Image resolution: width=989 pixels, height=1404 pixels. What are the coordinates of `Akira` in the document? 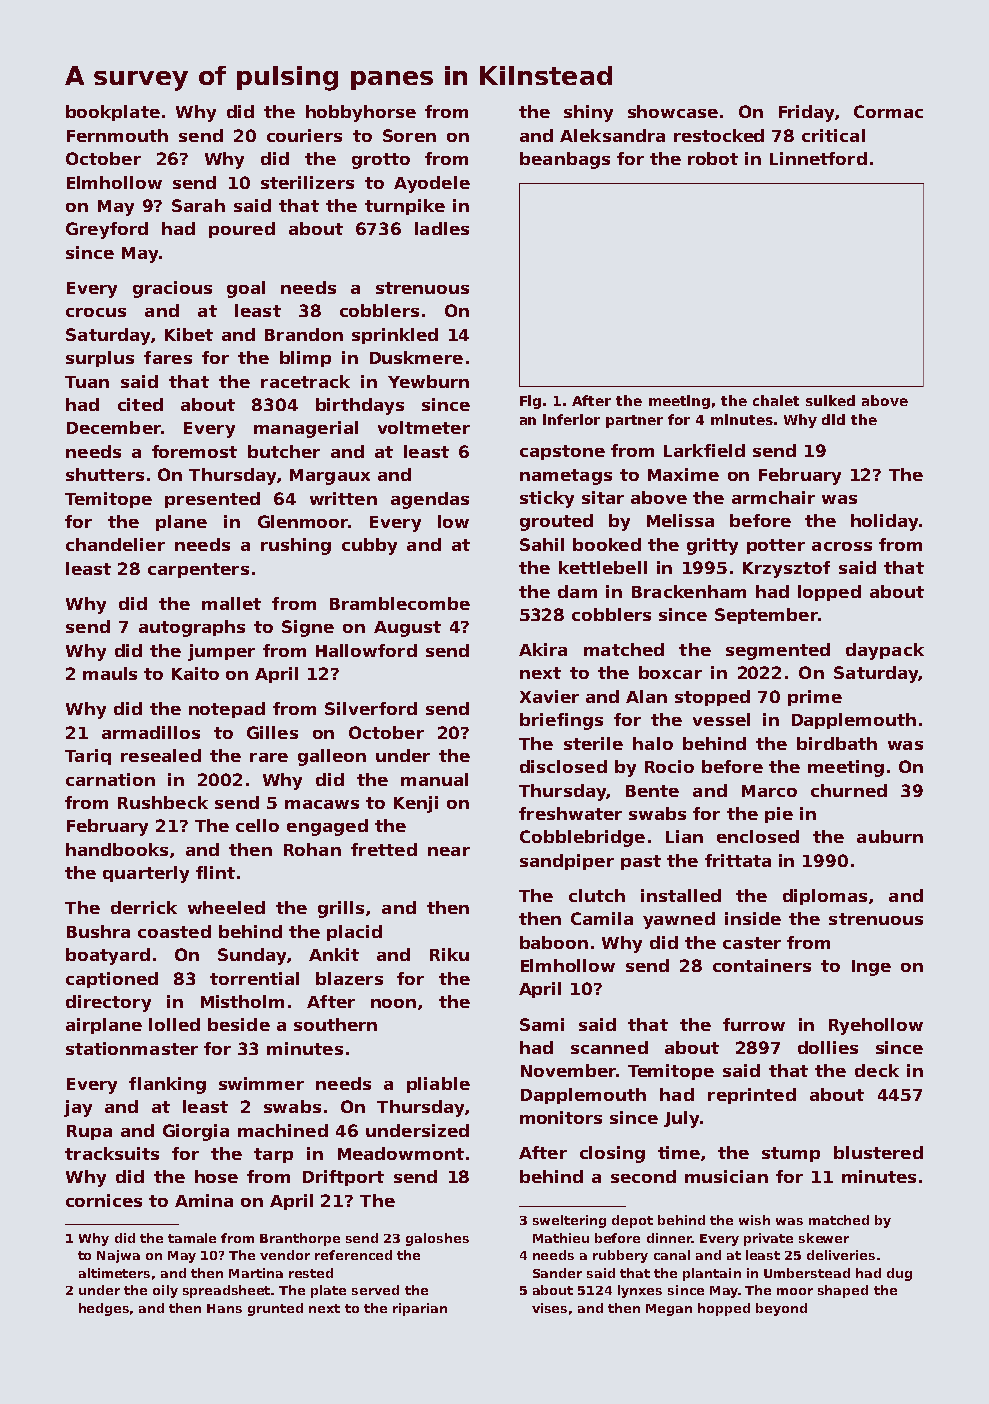 It's located at (543, 649).
